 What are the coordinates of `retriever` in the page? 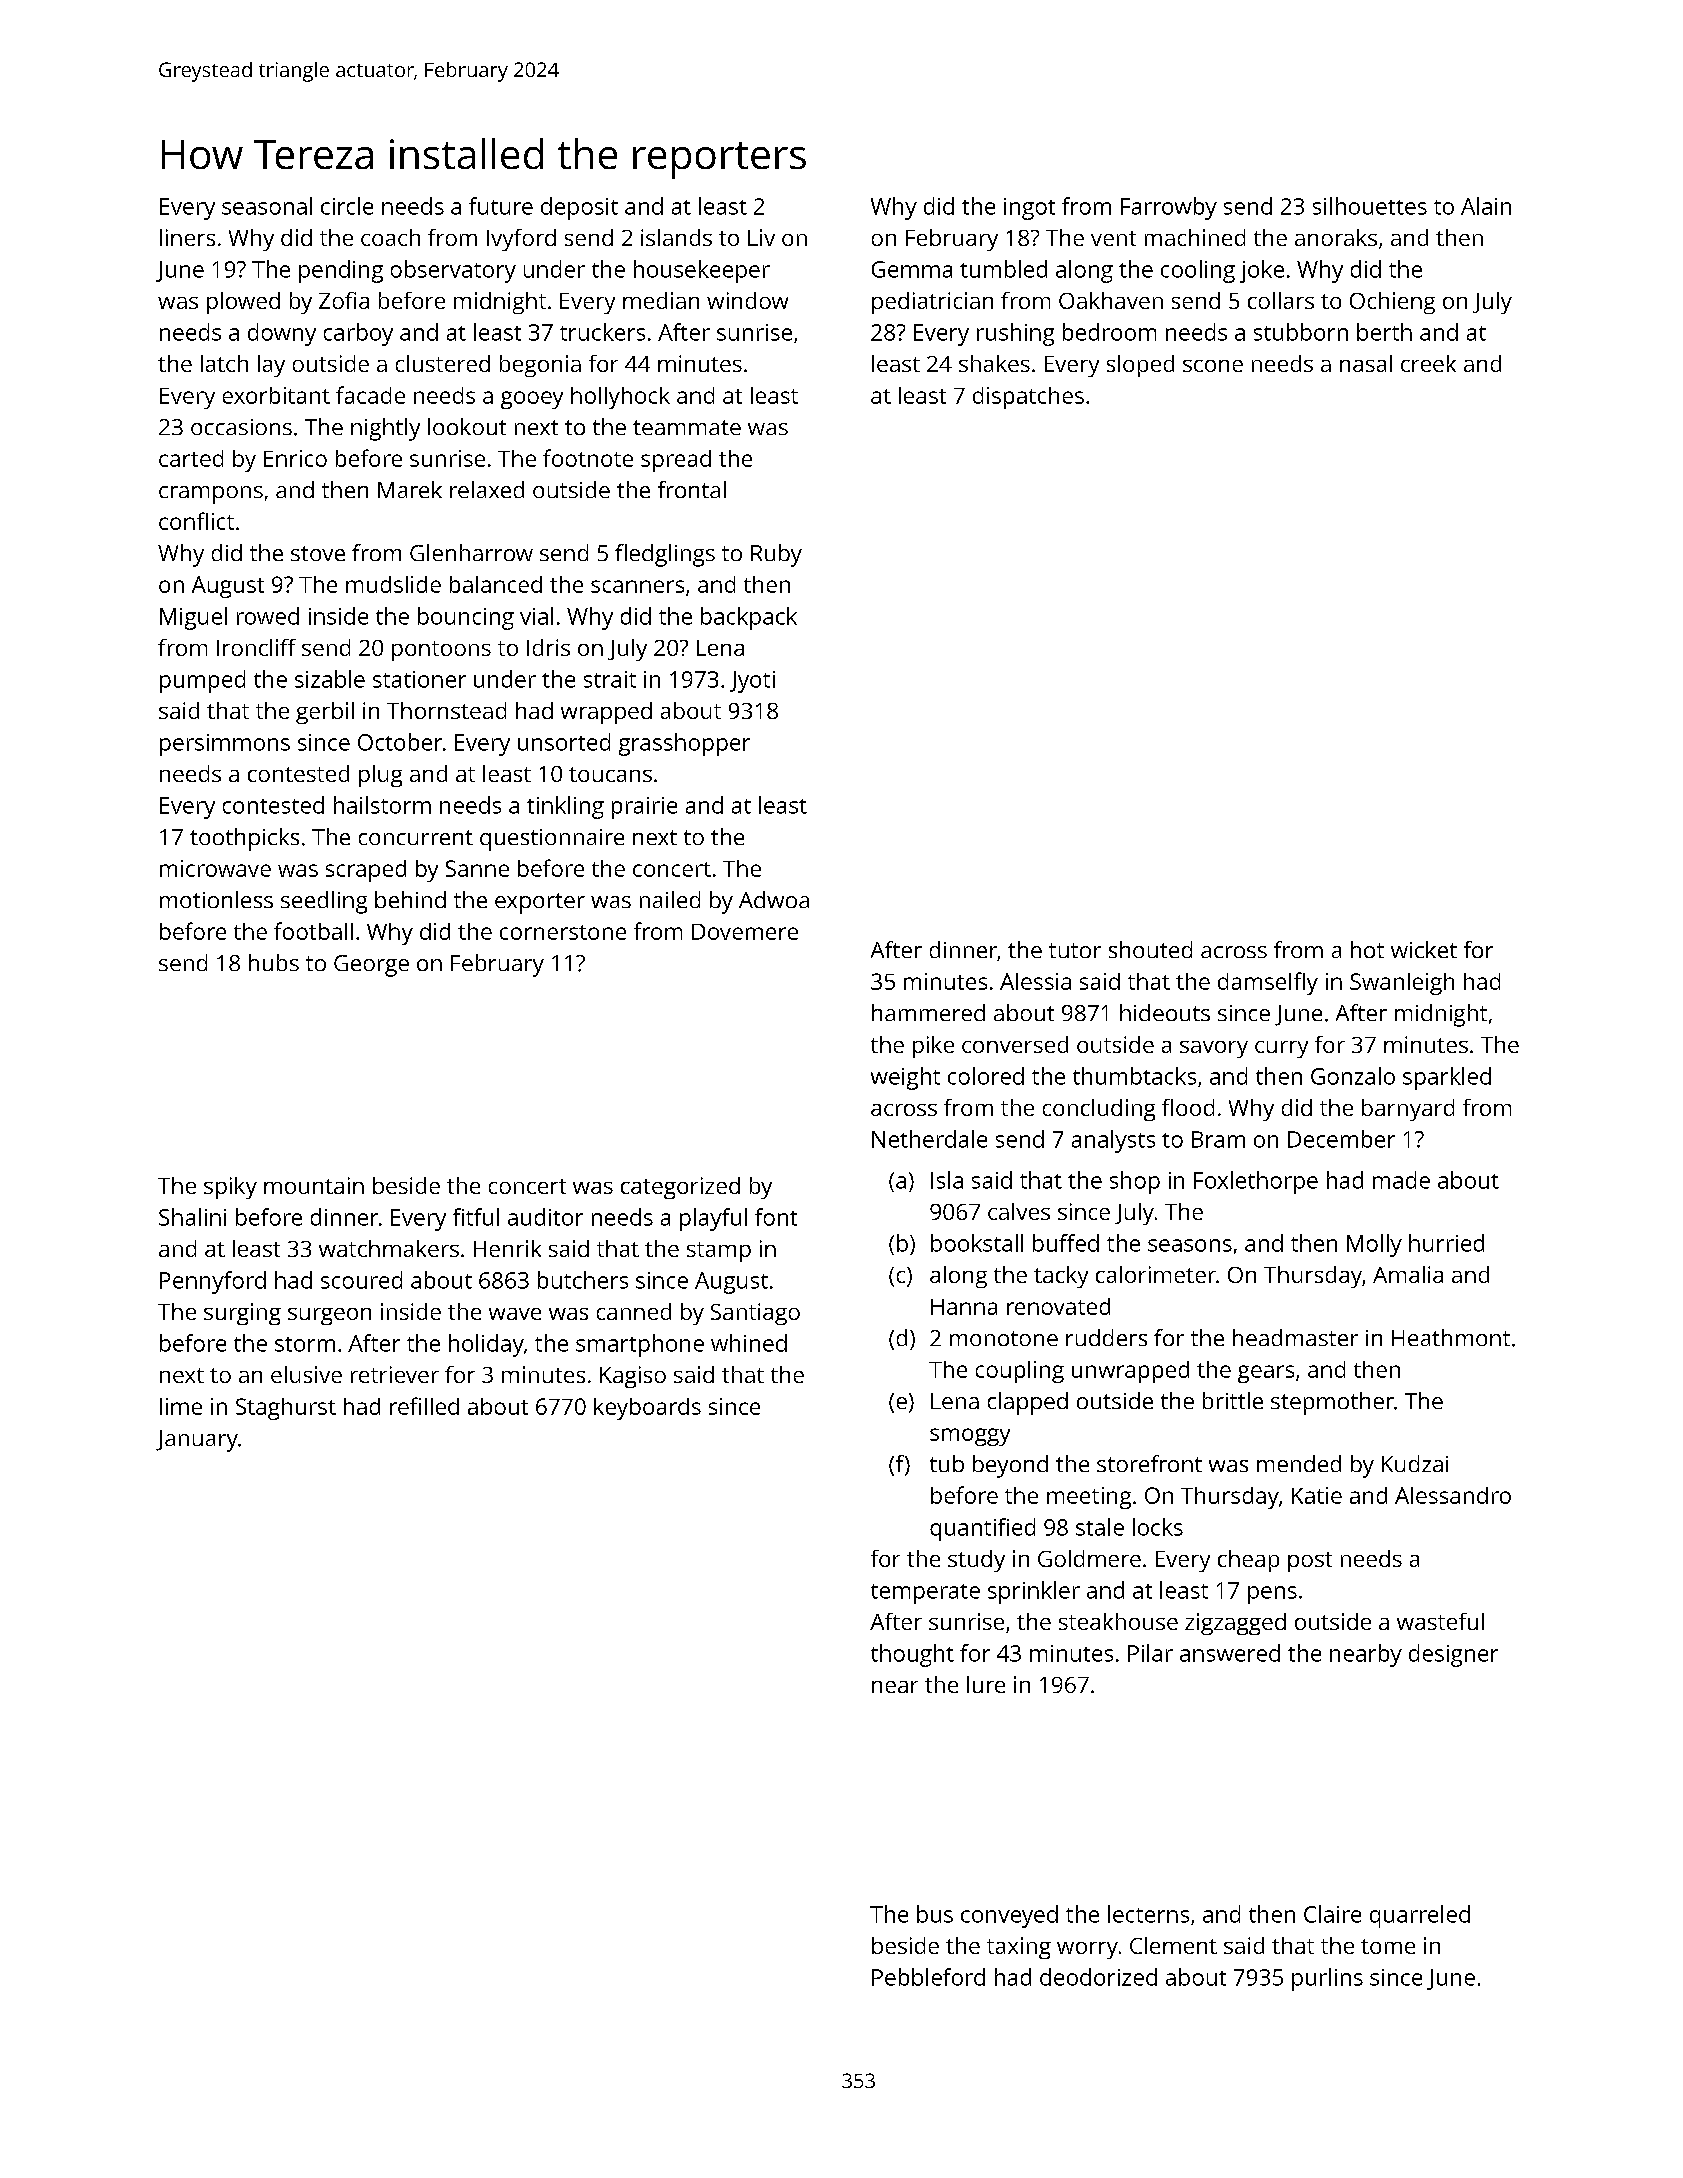 It's located at (395, 1374).
